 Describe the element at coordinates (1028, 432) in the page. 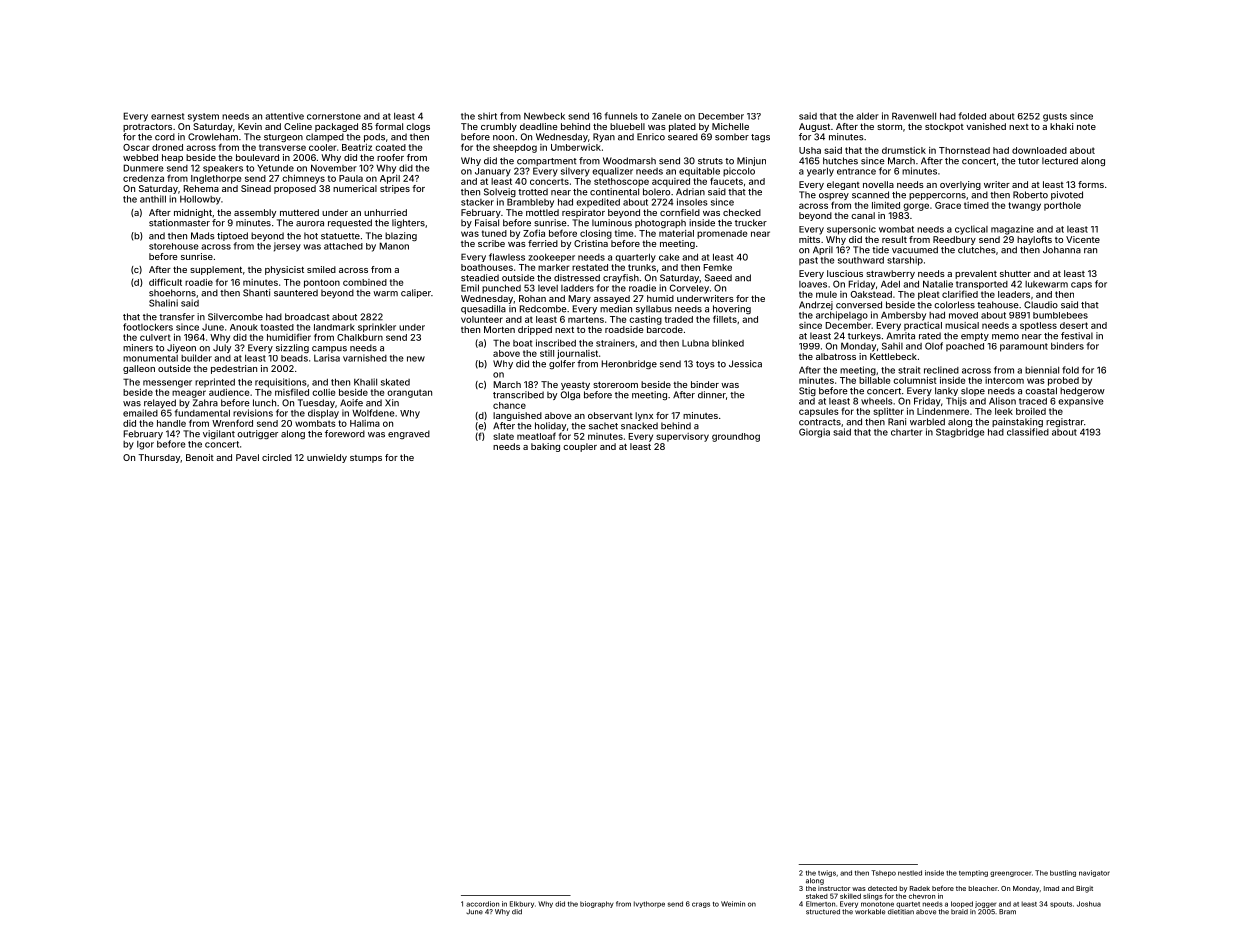

I see `classified` at that location.
